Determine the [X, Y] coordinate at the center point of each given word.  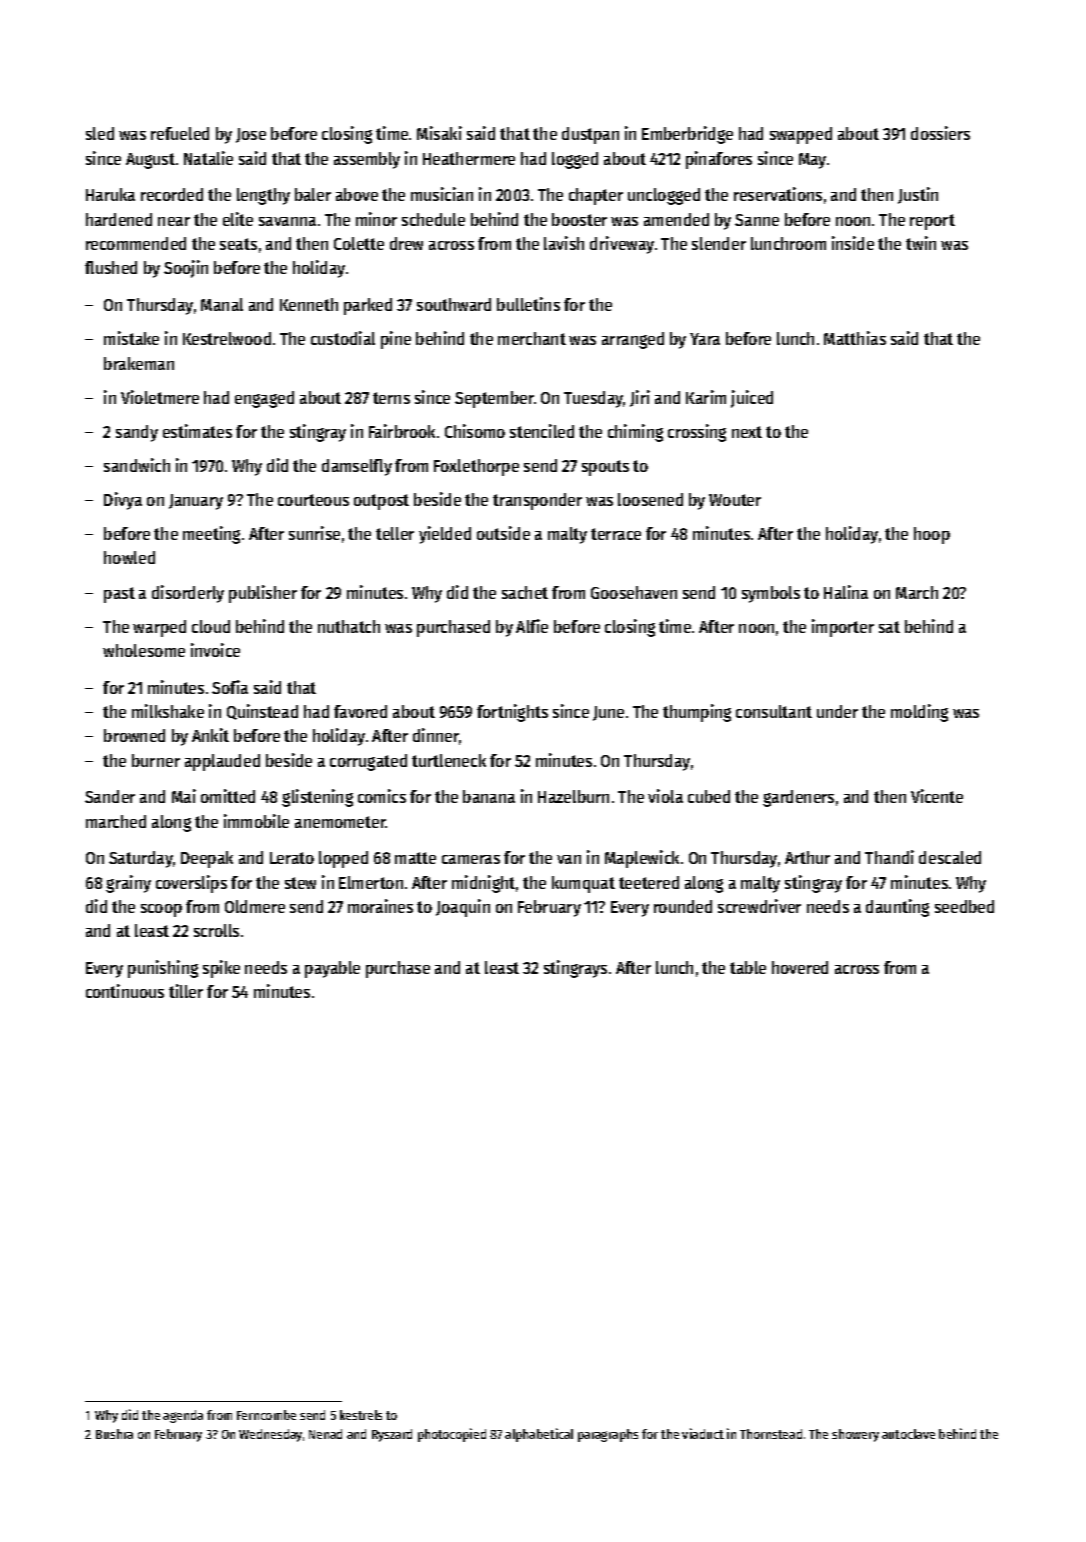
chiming [635, 433]
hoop [932, 535]
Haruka [110, 194]
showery [855, 1435]
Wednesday [270, 1435]
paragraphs [608, 1435]
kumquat [583, 884]
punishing [163, 969]
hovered [800, 967]
